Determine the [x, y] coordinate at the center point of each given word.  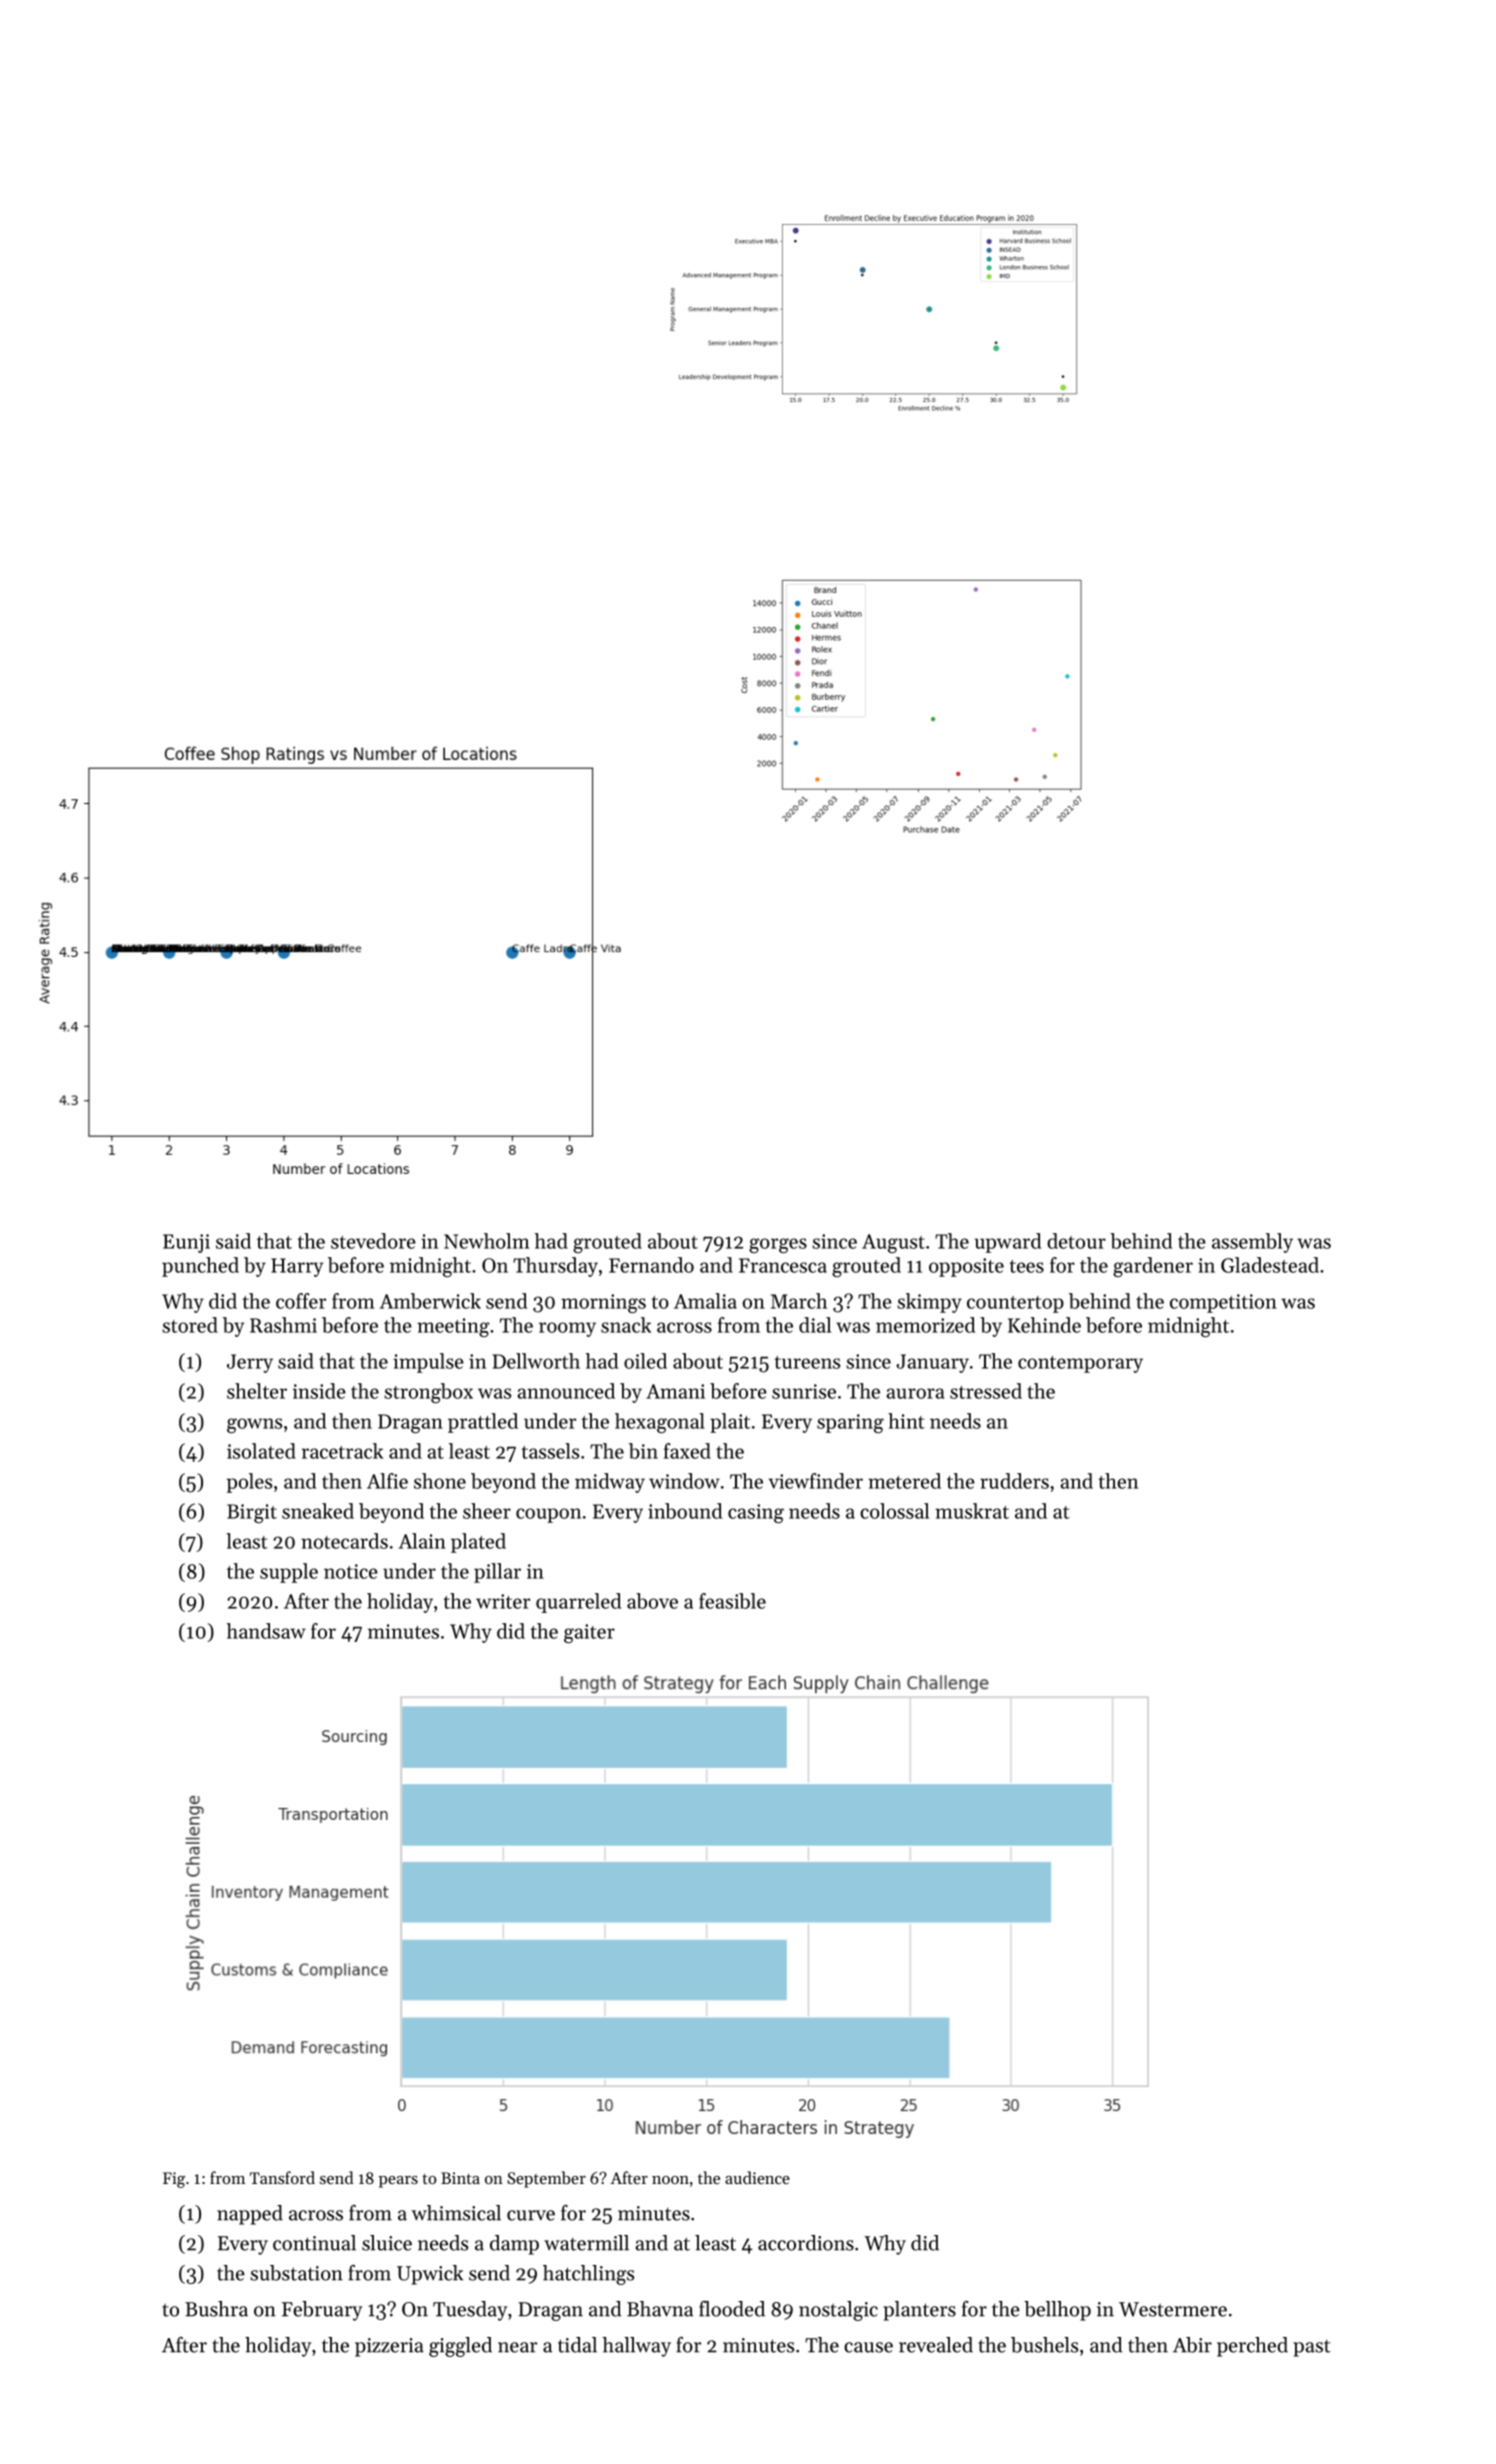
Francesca [783, 1265]
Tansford [282, 2177]
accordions [806, 2243]
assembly [1252, 1243]
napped [250, 2215]
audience [757, 2177]
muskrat [972, 1511]
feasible [732, 1601]
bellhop [1057, 2311]
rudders [1014, 1481]
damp [514, 2245]
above [652, 1601]
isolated [261, 1451]
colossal [894, 1511]
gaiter [589, 1633]
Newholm [486, 1241]
